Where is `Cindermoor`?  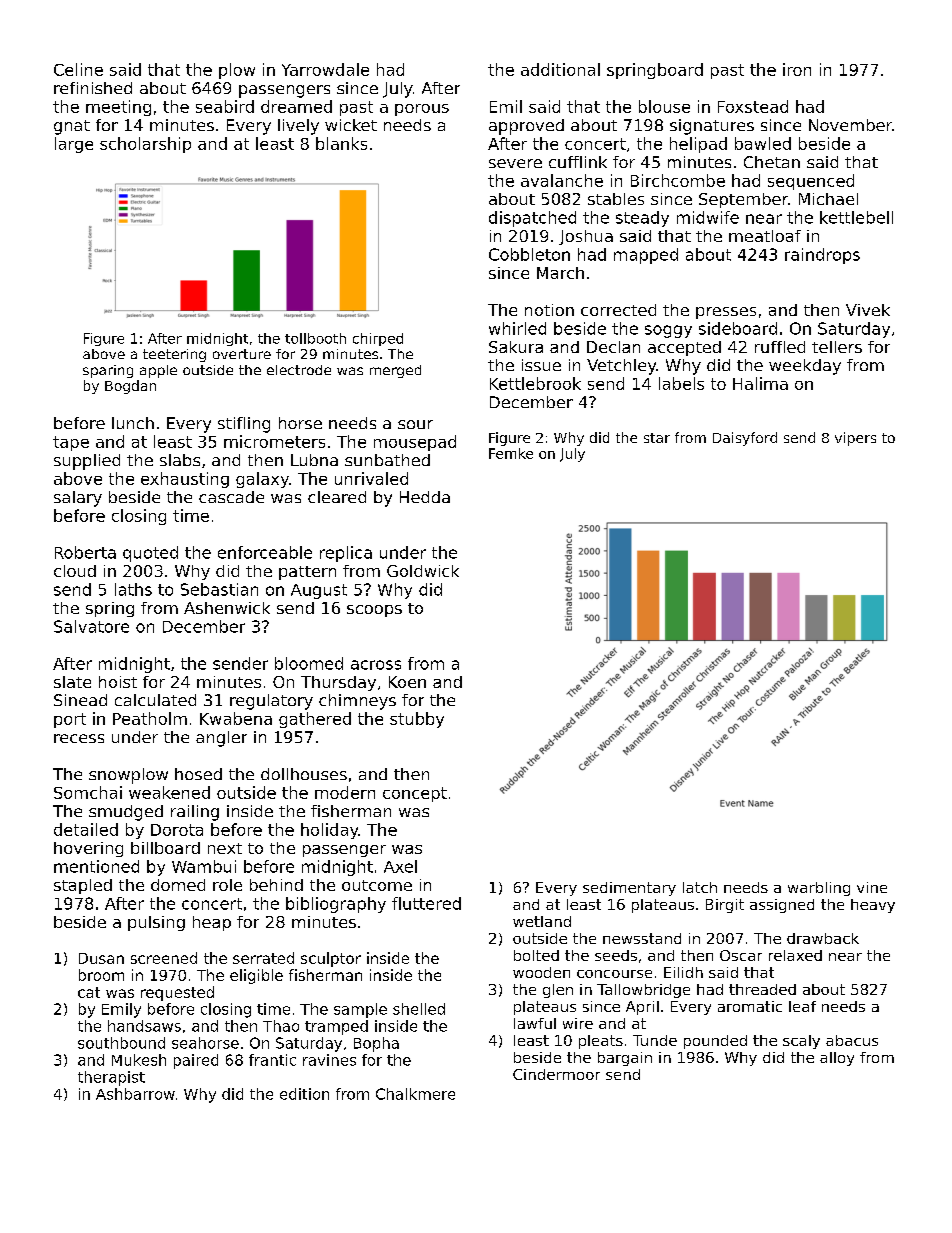 Cindermoor is located at coordinates (556, 1074).
